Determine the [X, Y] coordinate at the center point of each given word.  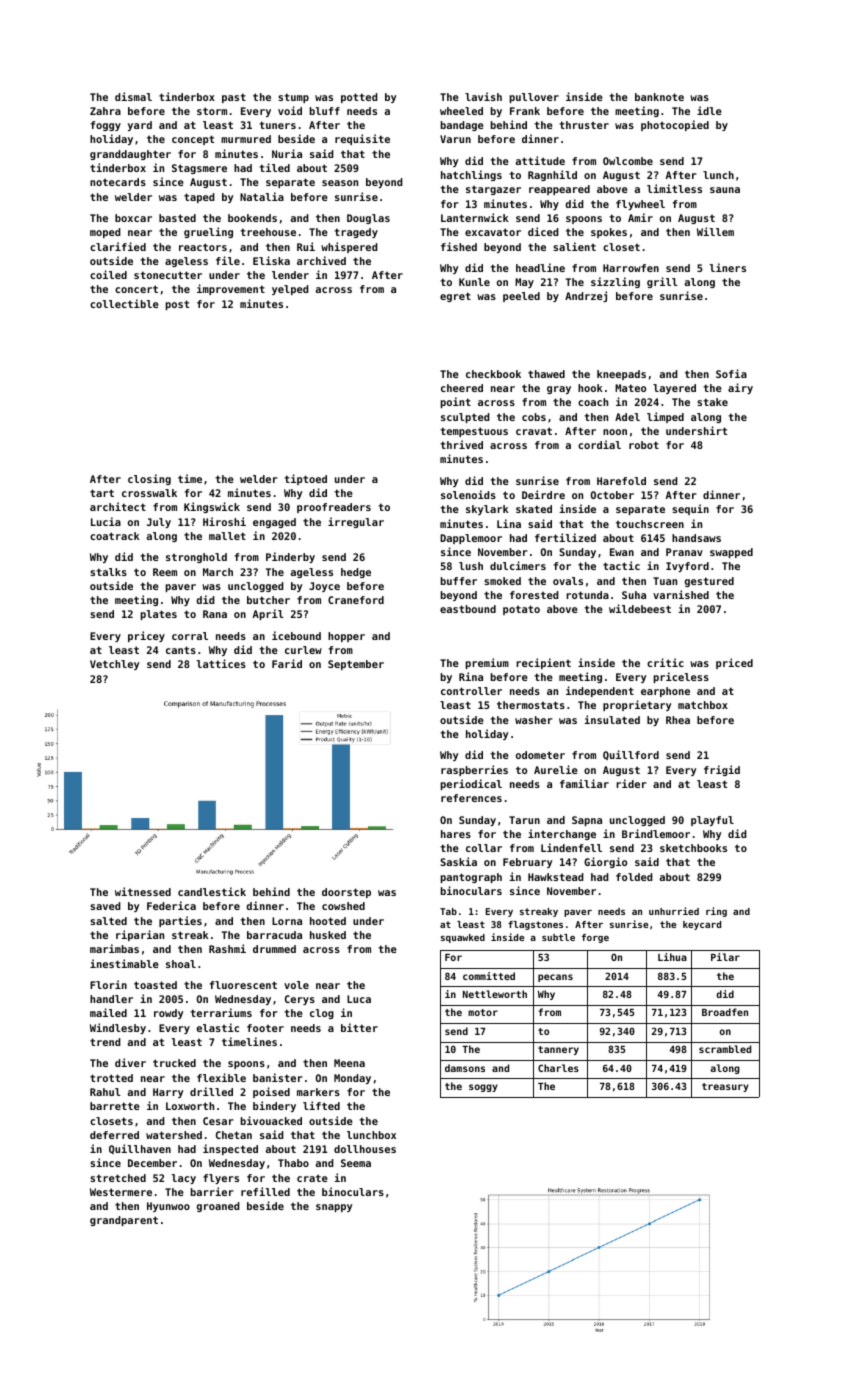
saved [105, 906]
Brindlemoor [656, 833]
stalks [108, 572]
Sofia [731, 373]
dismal [133, 96]
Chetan [234, 1135]
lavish [483, 96]
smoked [502, 581]
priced [734, 663]
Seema [356, 1163]
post [177, 305]
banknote [659, 97]
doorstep [346, 893]
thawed [546, 374]
